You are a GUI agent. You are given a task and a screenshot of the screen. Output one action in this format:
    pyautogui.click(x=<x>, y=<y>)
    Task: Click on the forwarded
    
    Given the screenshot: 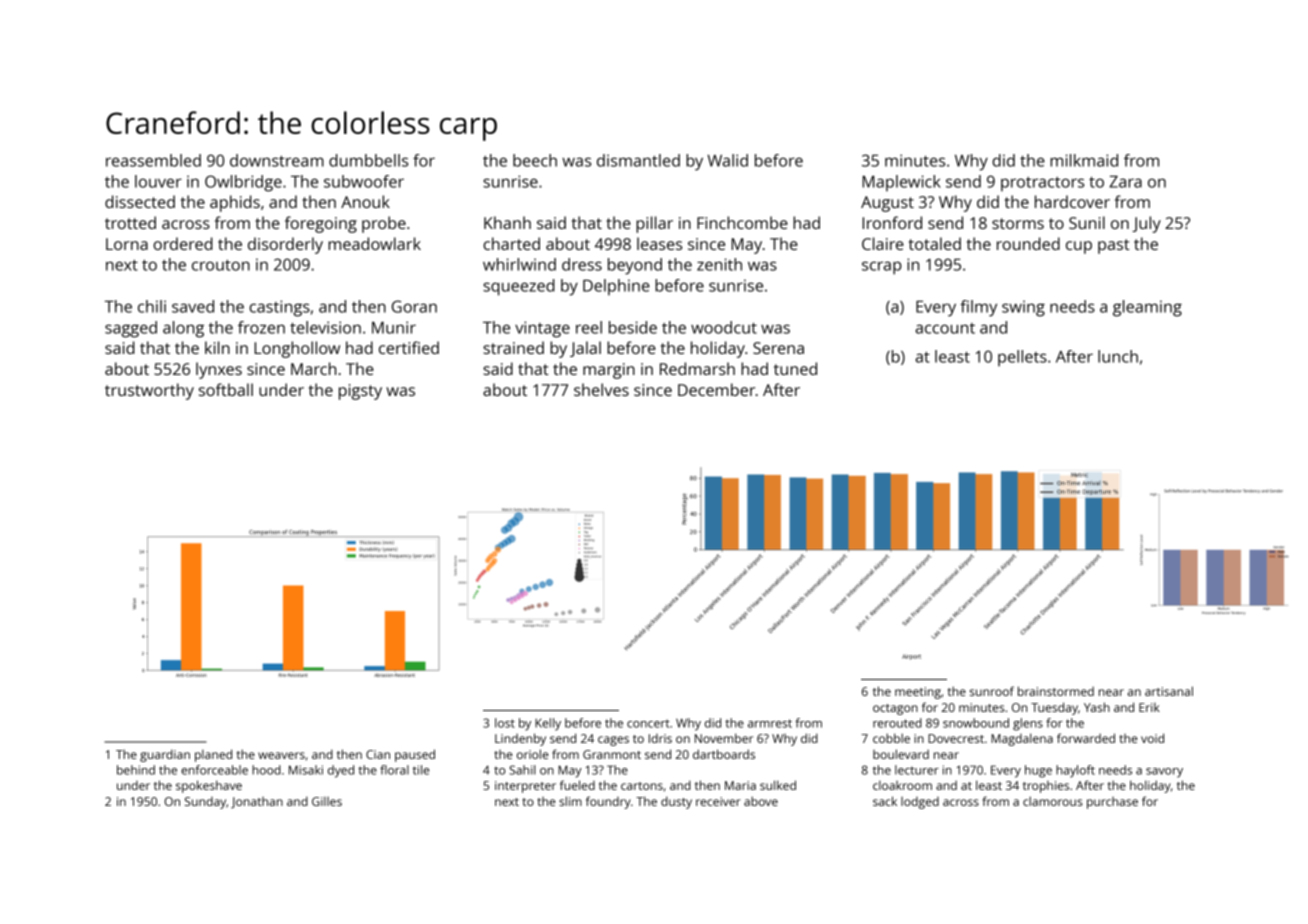 What is the action you would take?
    pyautogui.click(x=1086, y=738)
